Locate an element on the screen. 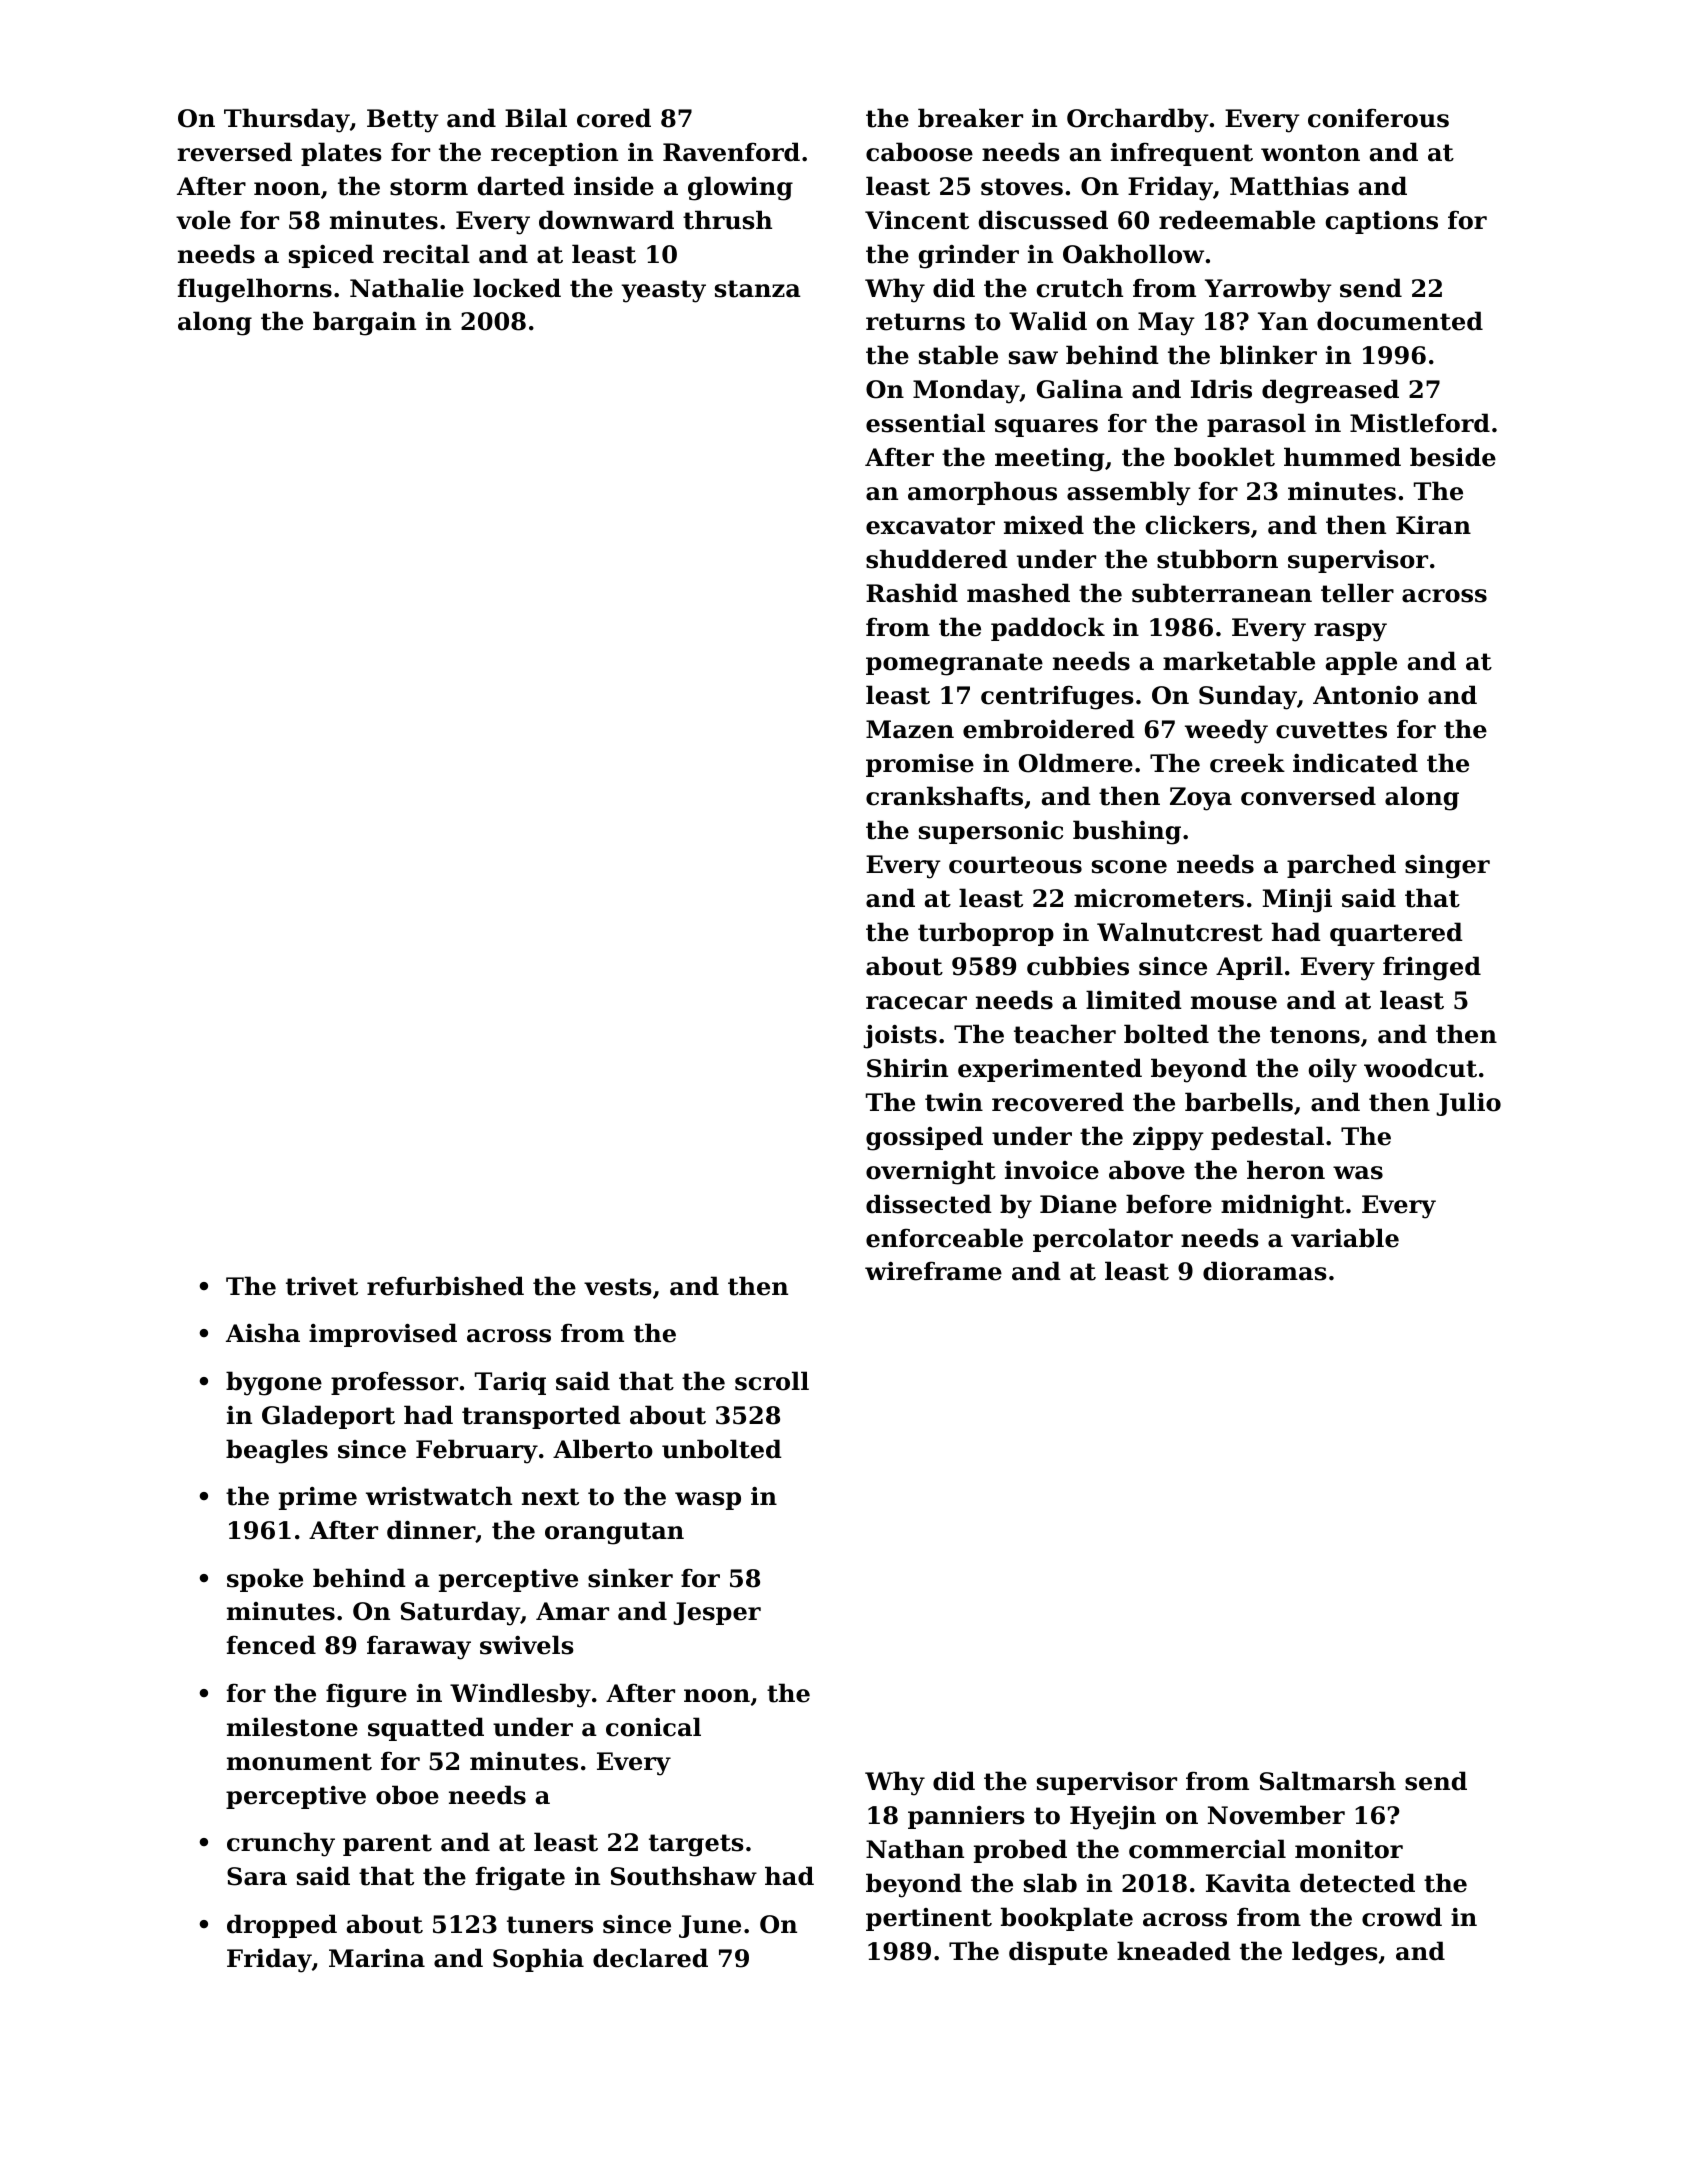  gossiped is located at coordinates (924, 1138).
